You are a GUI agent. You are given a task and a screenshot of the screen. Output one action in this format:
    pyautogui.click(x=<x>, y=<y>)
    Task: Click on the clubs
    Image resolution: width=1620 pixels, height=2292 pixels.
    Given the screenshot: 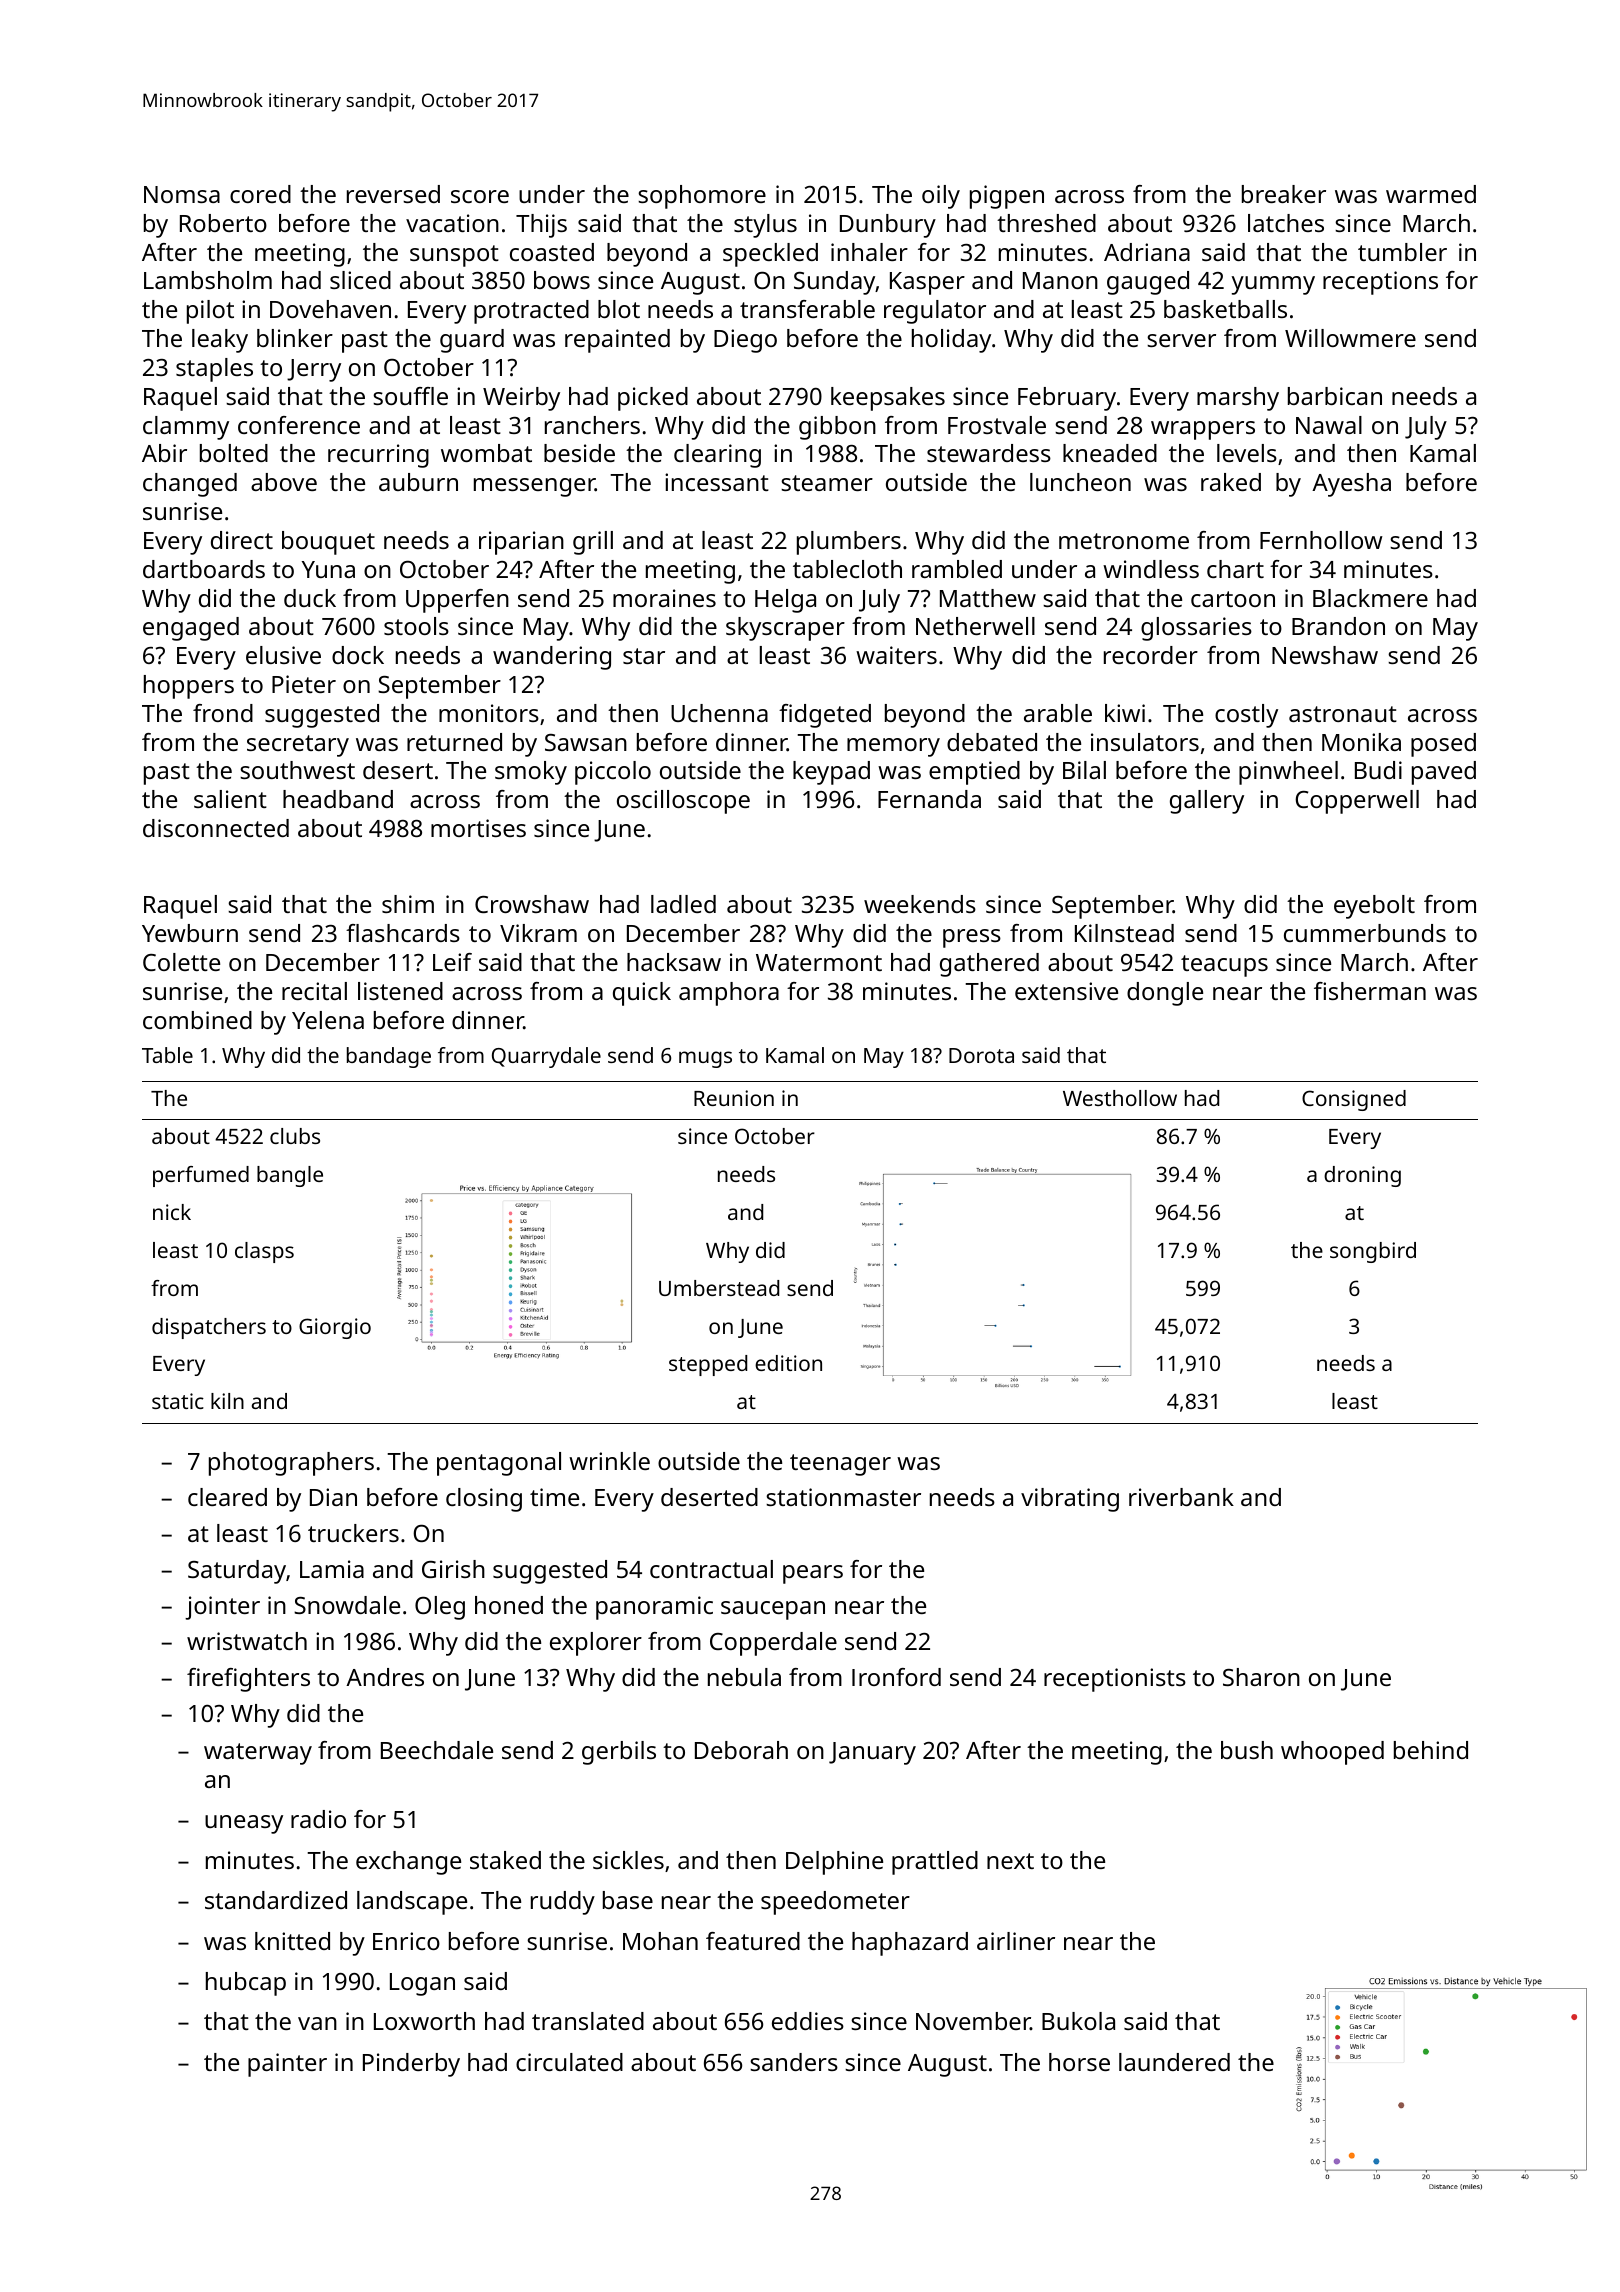 What is the action you would take?
    pyautogui.click(x=295, y=1136)
